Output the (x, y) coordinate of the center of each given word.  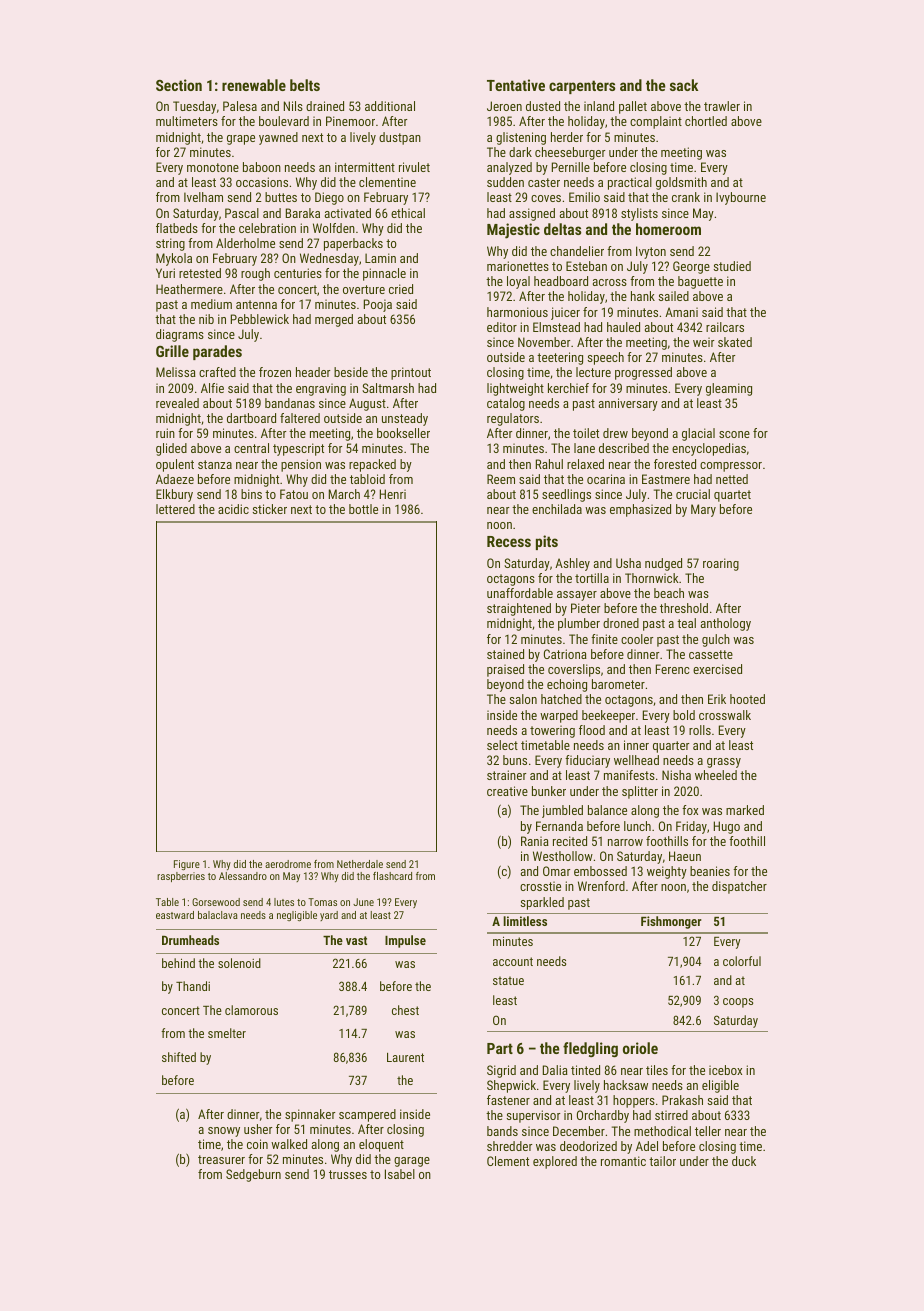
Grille (172, 351)
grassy (724, 763)
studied (732, 266)
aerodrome (288, 864)
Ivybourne (741, 198)
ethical (408, 213)
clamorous (251, 1010)
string (170, 244)
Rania (535, 841)
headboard (561, 281)
